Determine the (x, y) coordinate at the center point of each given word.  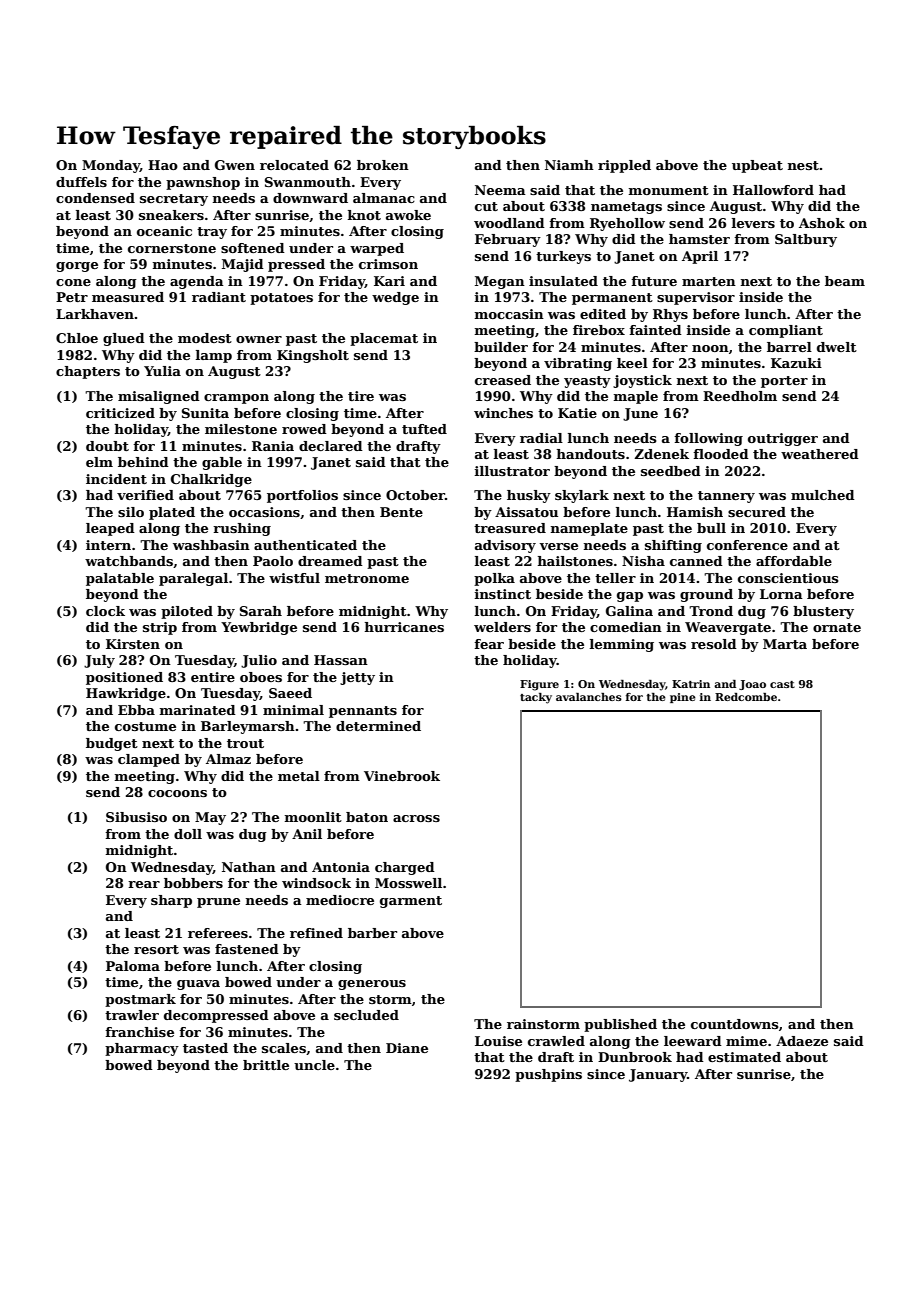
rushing (242, 529)
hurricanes (404, 627)
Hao (163, 165)
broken (383, 165)
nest (803, 165)
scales (284, 1048)
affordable (794, 561)
